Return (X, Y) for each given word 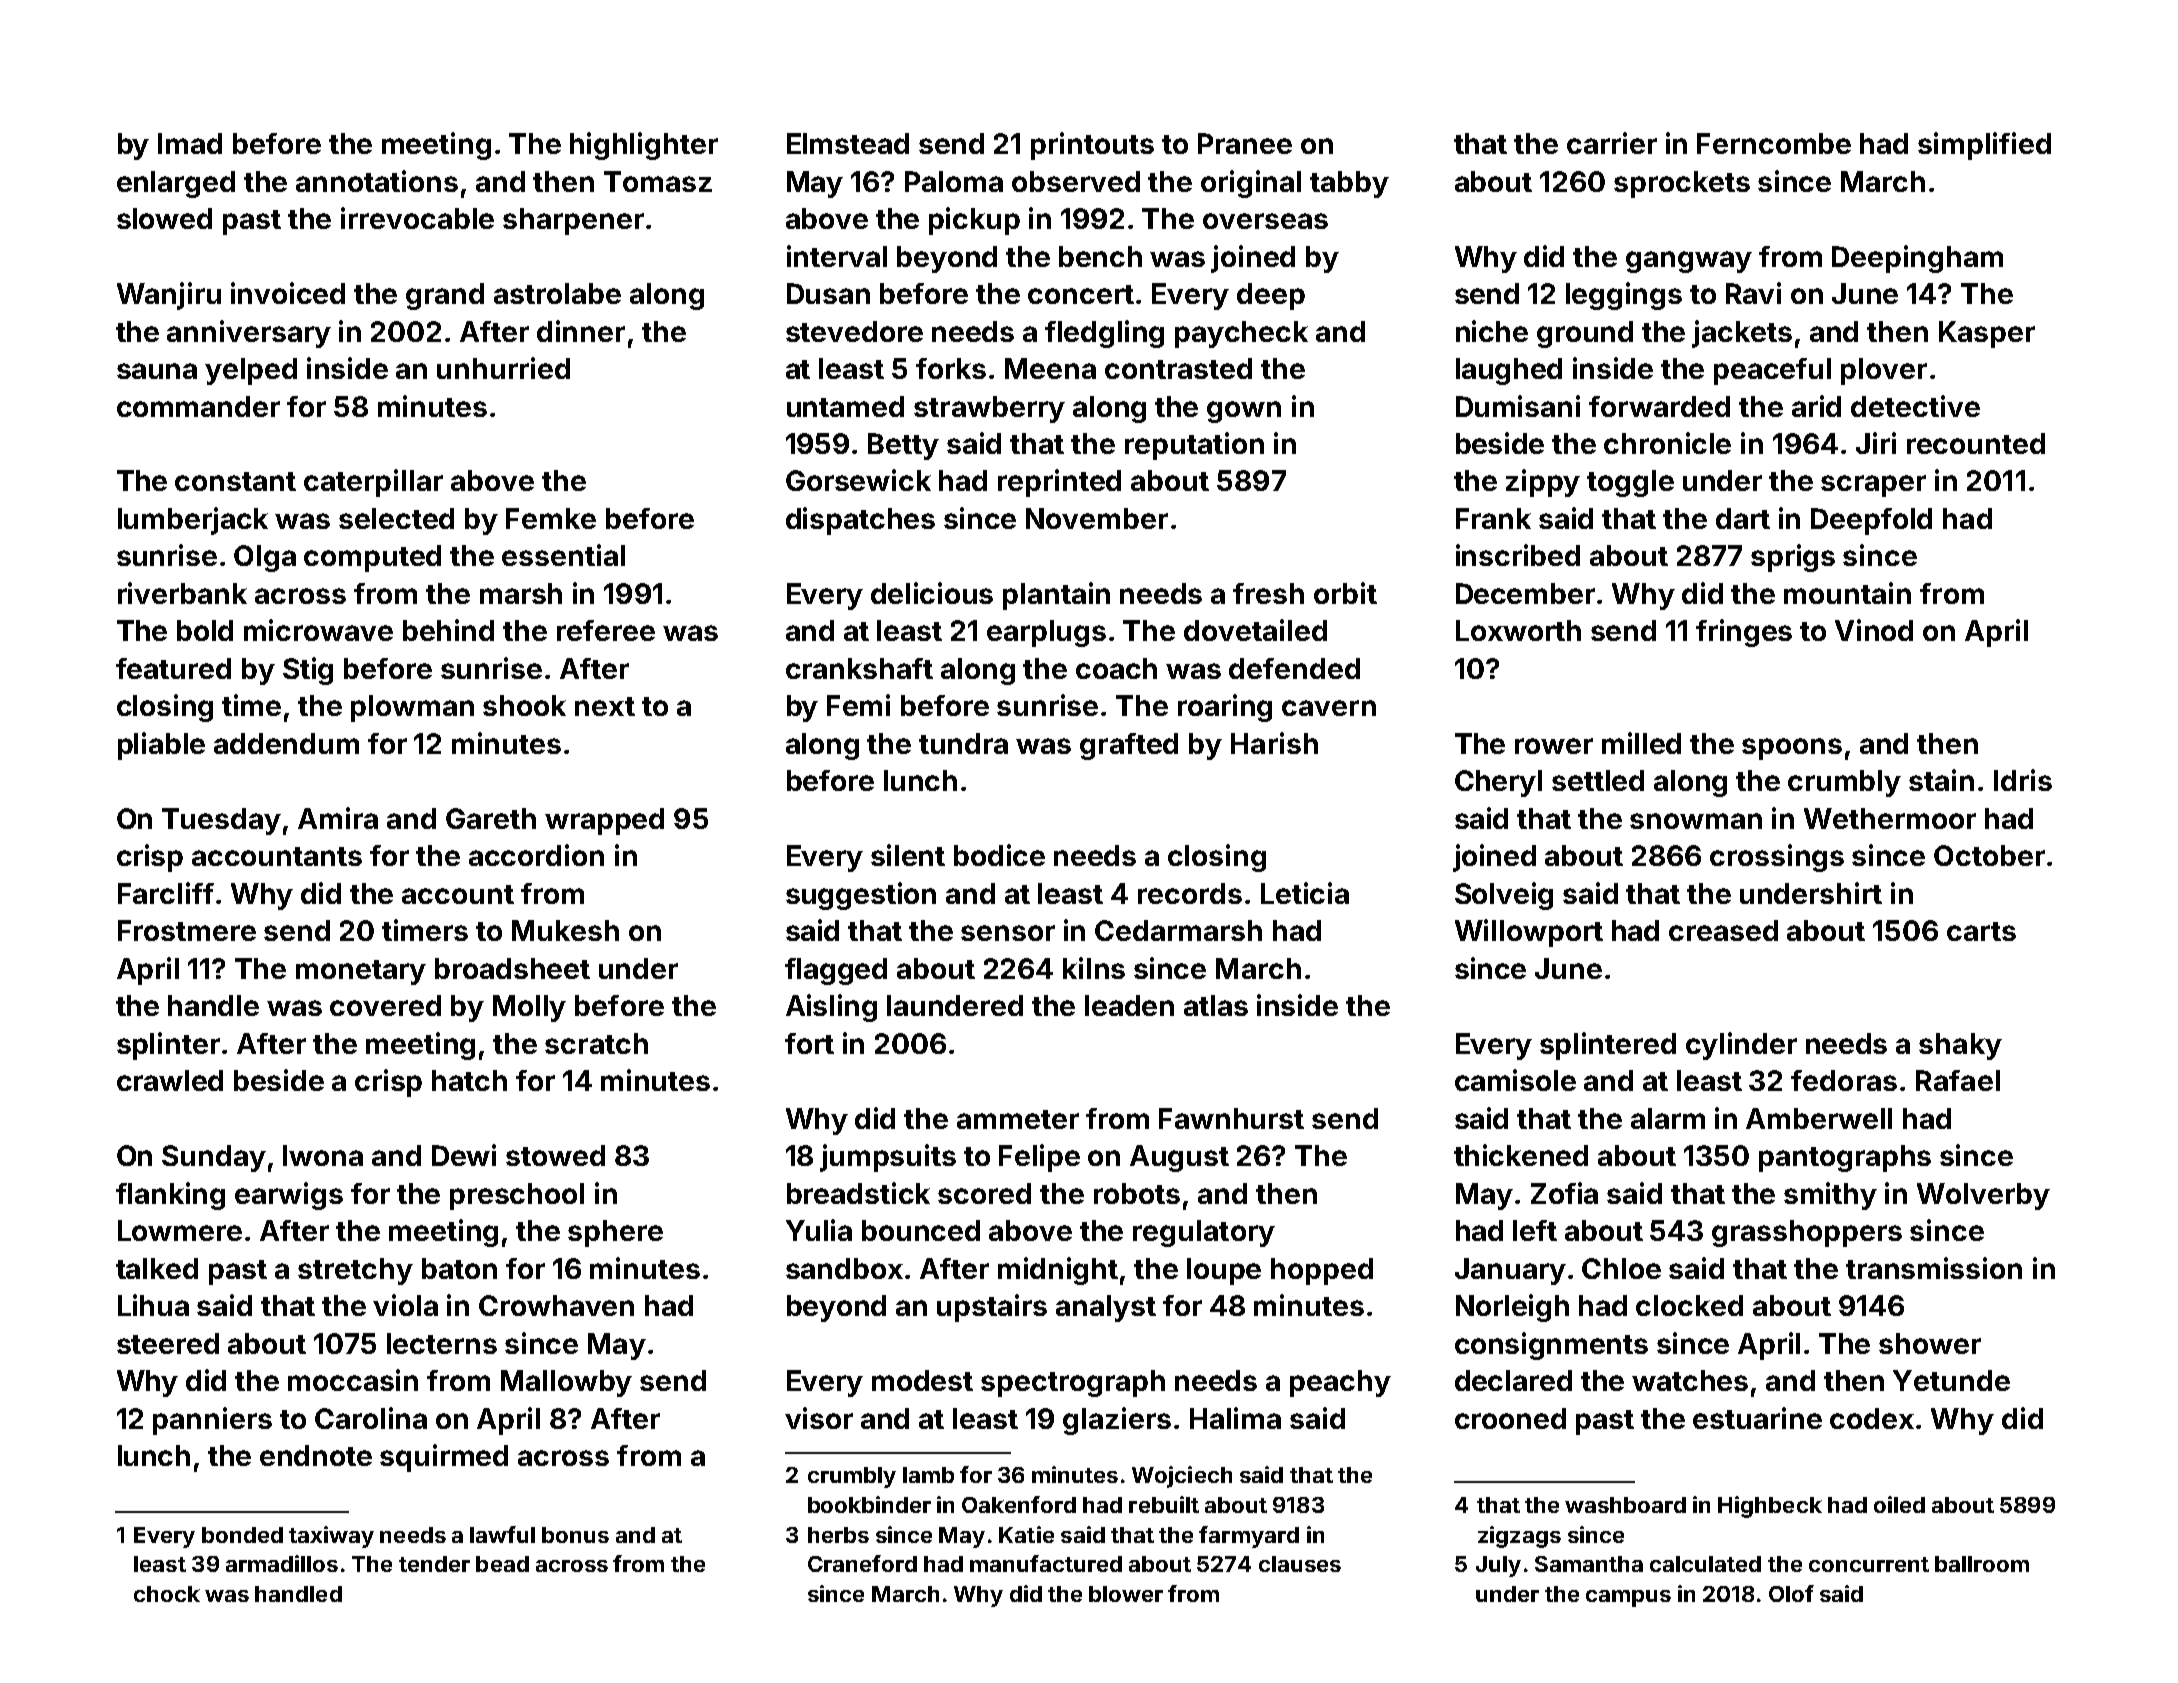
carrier (1612, 143)
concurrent (1869, 1564)
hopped (1322, 1271)
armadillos (282, 1563)
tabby (1349, 184)
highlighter (644, 146)
